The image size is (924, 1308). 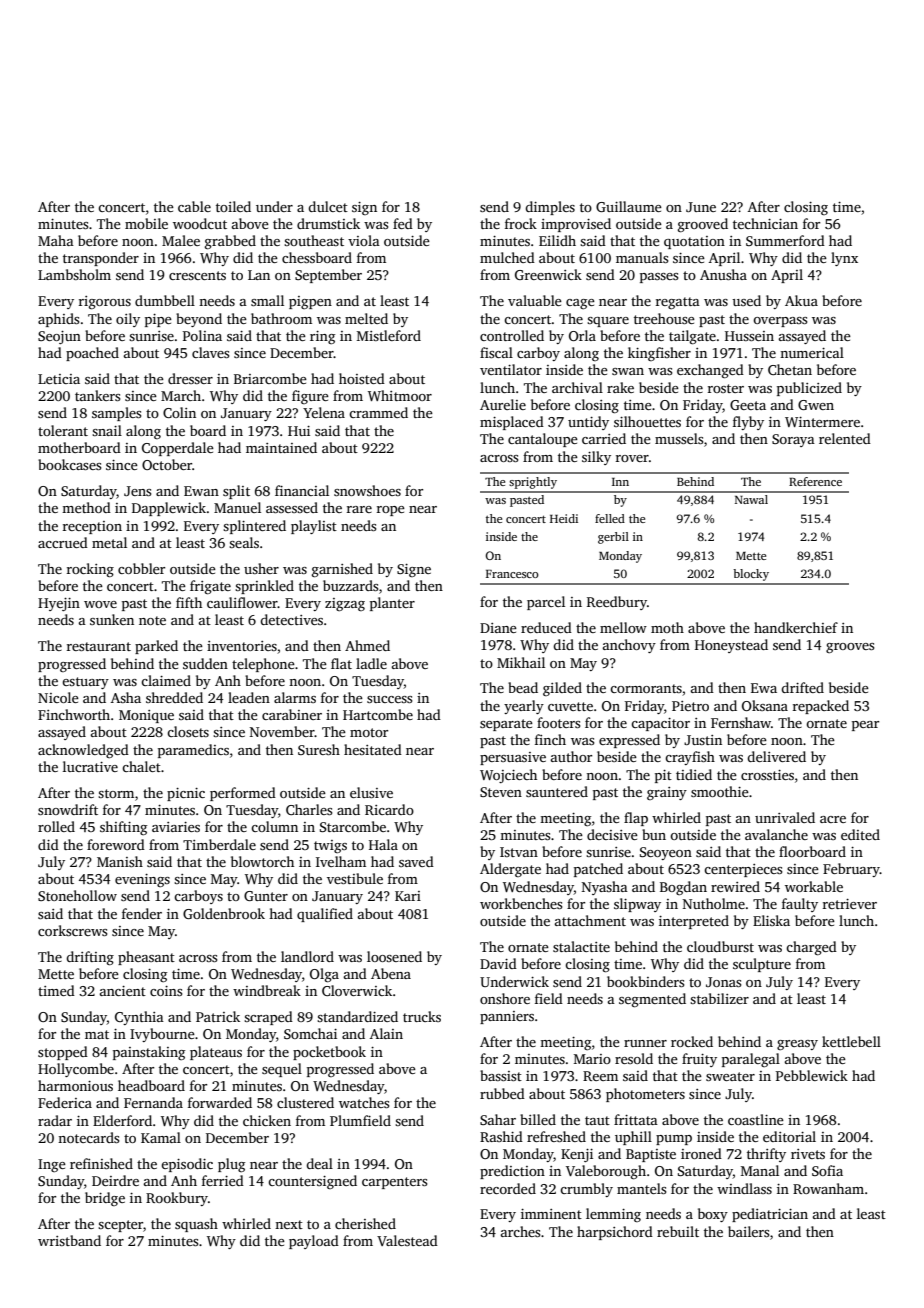 I want to click on lynx, so click(x=844, y=259).
